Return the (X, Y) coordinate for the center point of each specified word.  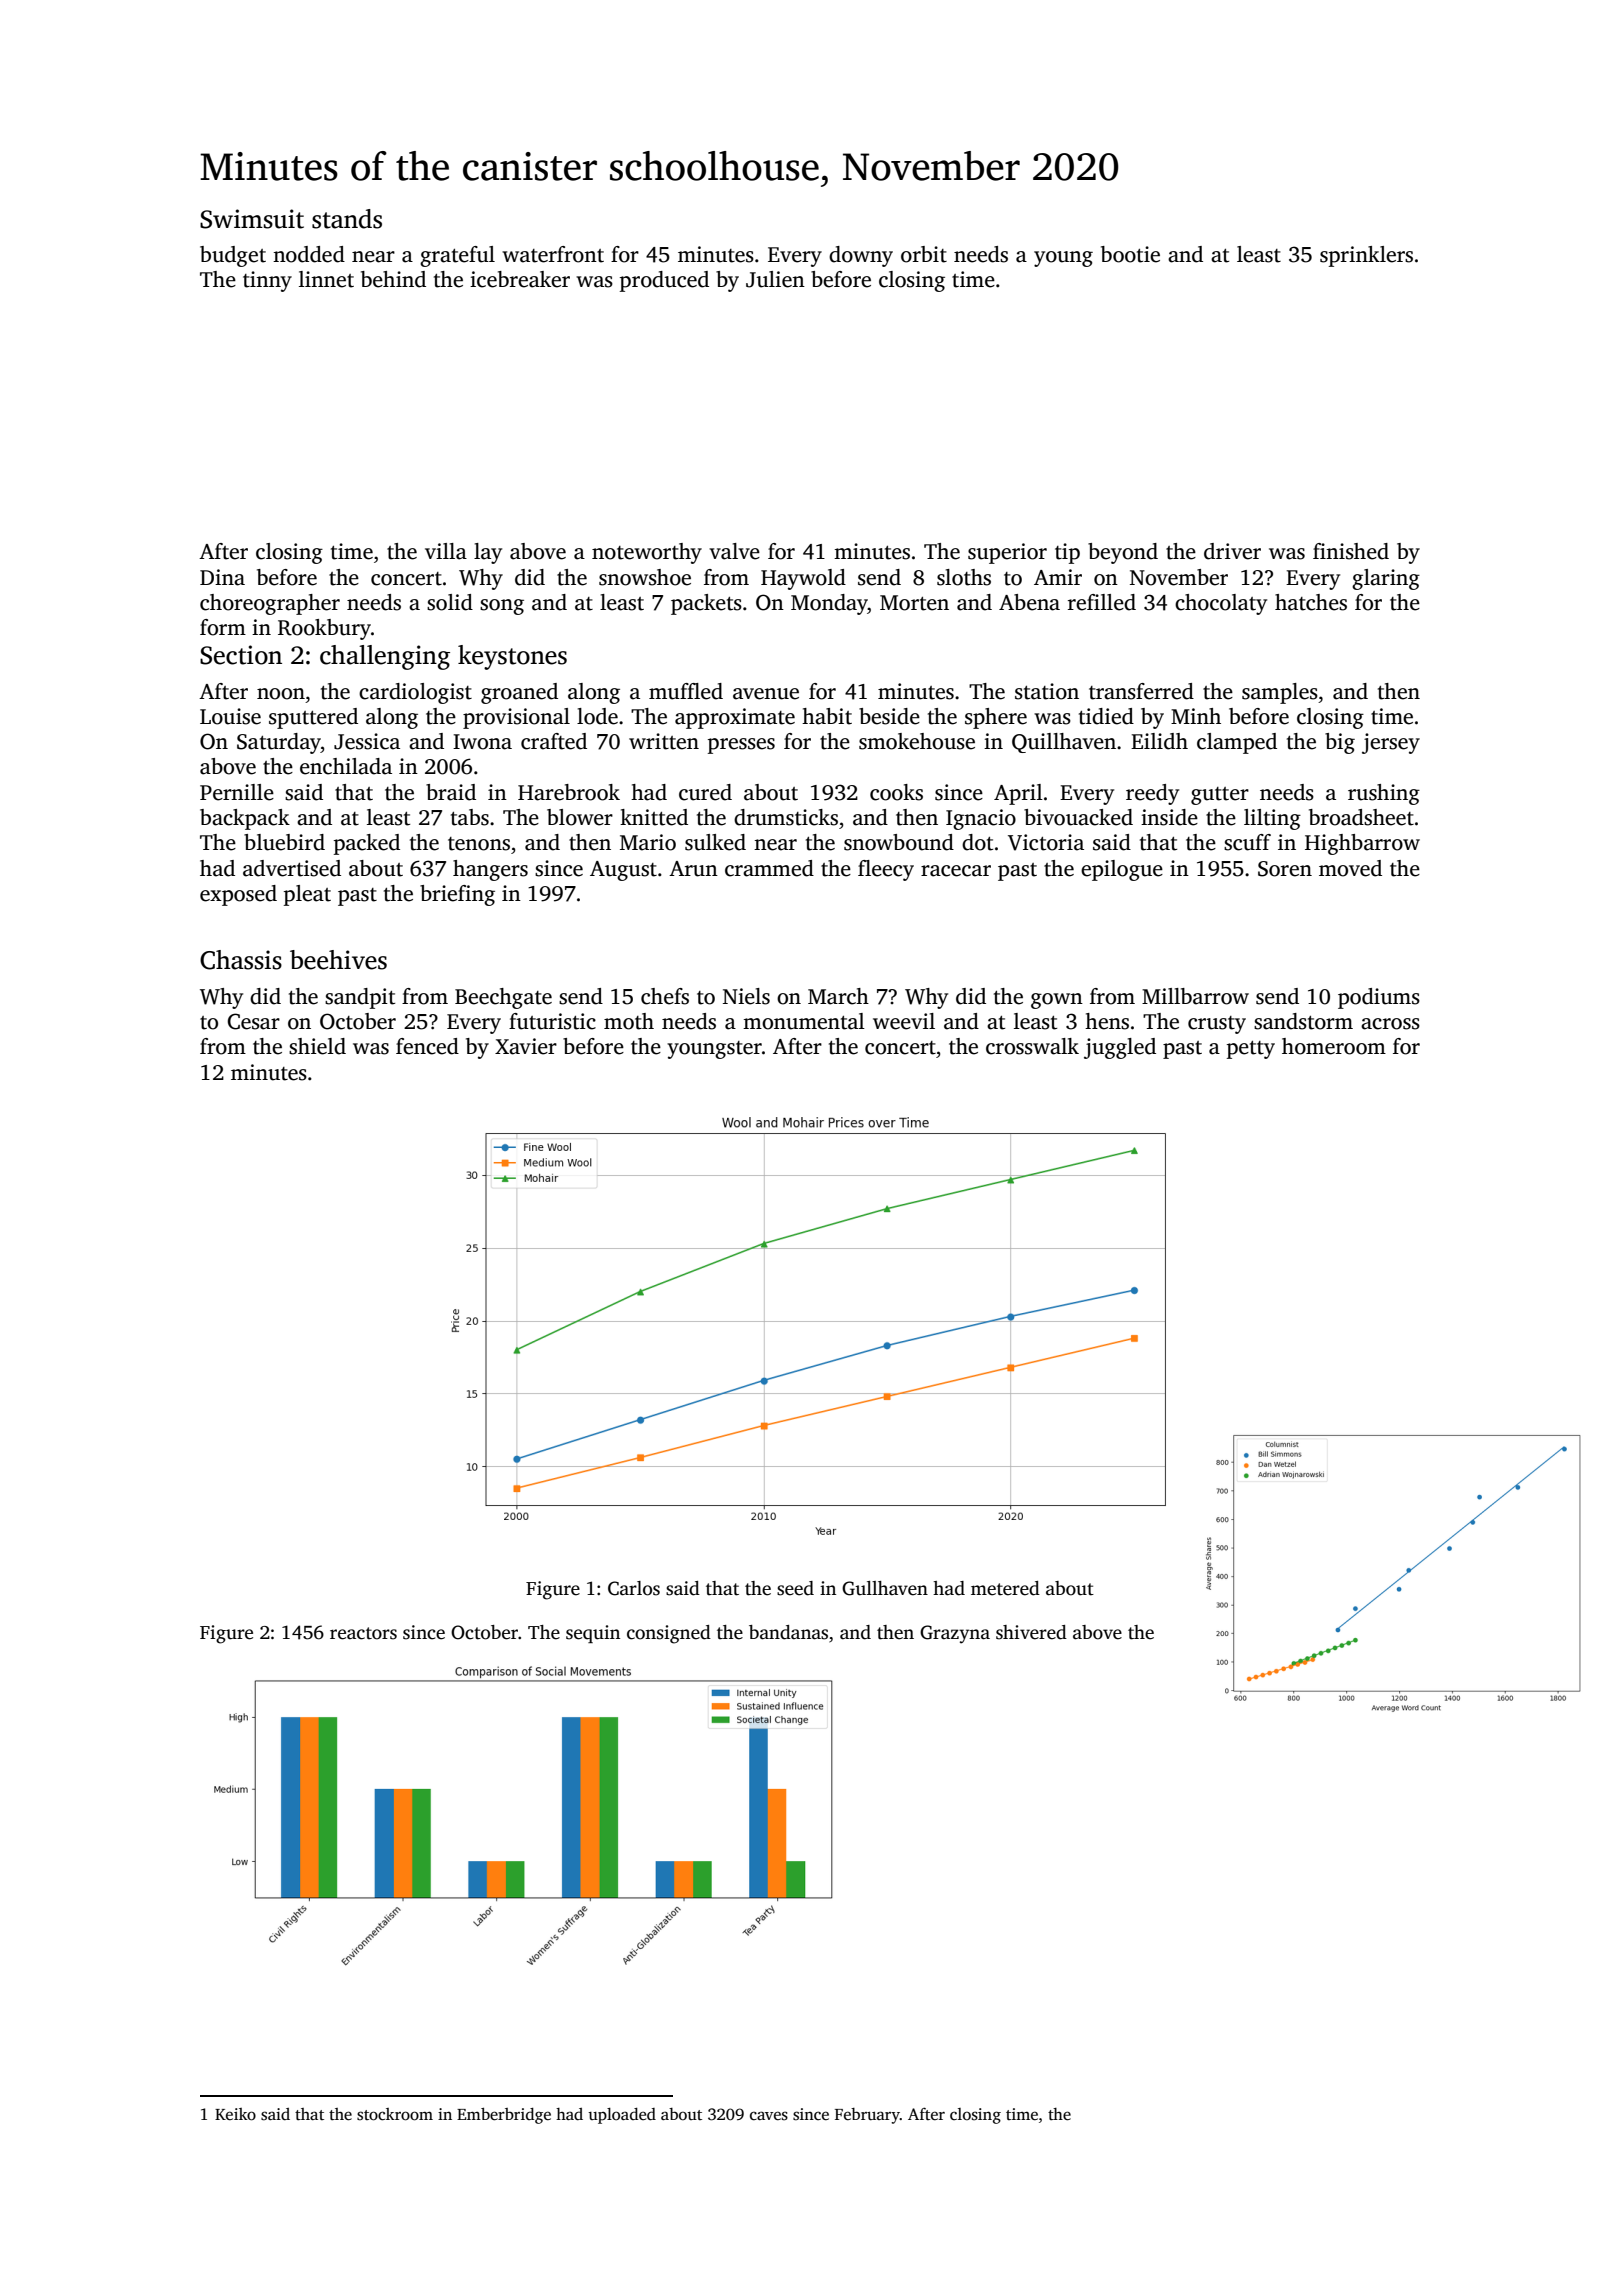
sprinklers (1366, 256)
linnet (326, 279)
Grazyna (955, 1634)
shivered (1031, 1632)
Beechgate (503, 998)
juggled (1120, 1048)
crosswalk (1032, 1046)
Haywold (803, 579)
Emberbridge (504, 2116)
